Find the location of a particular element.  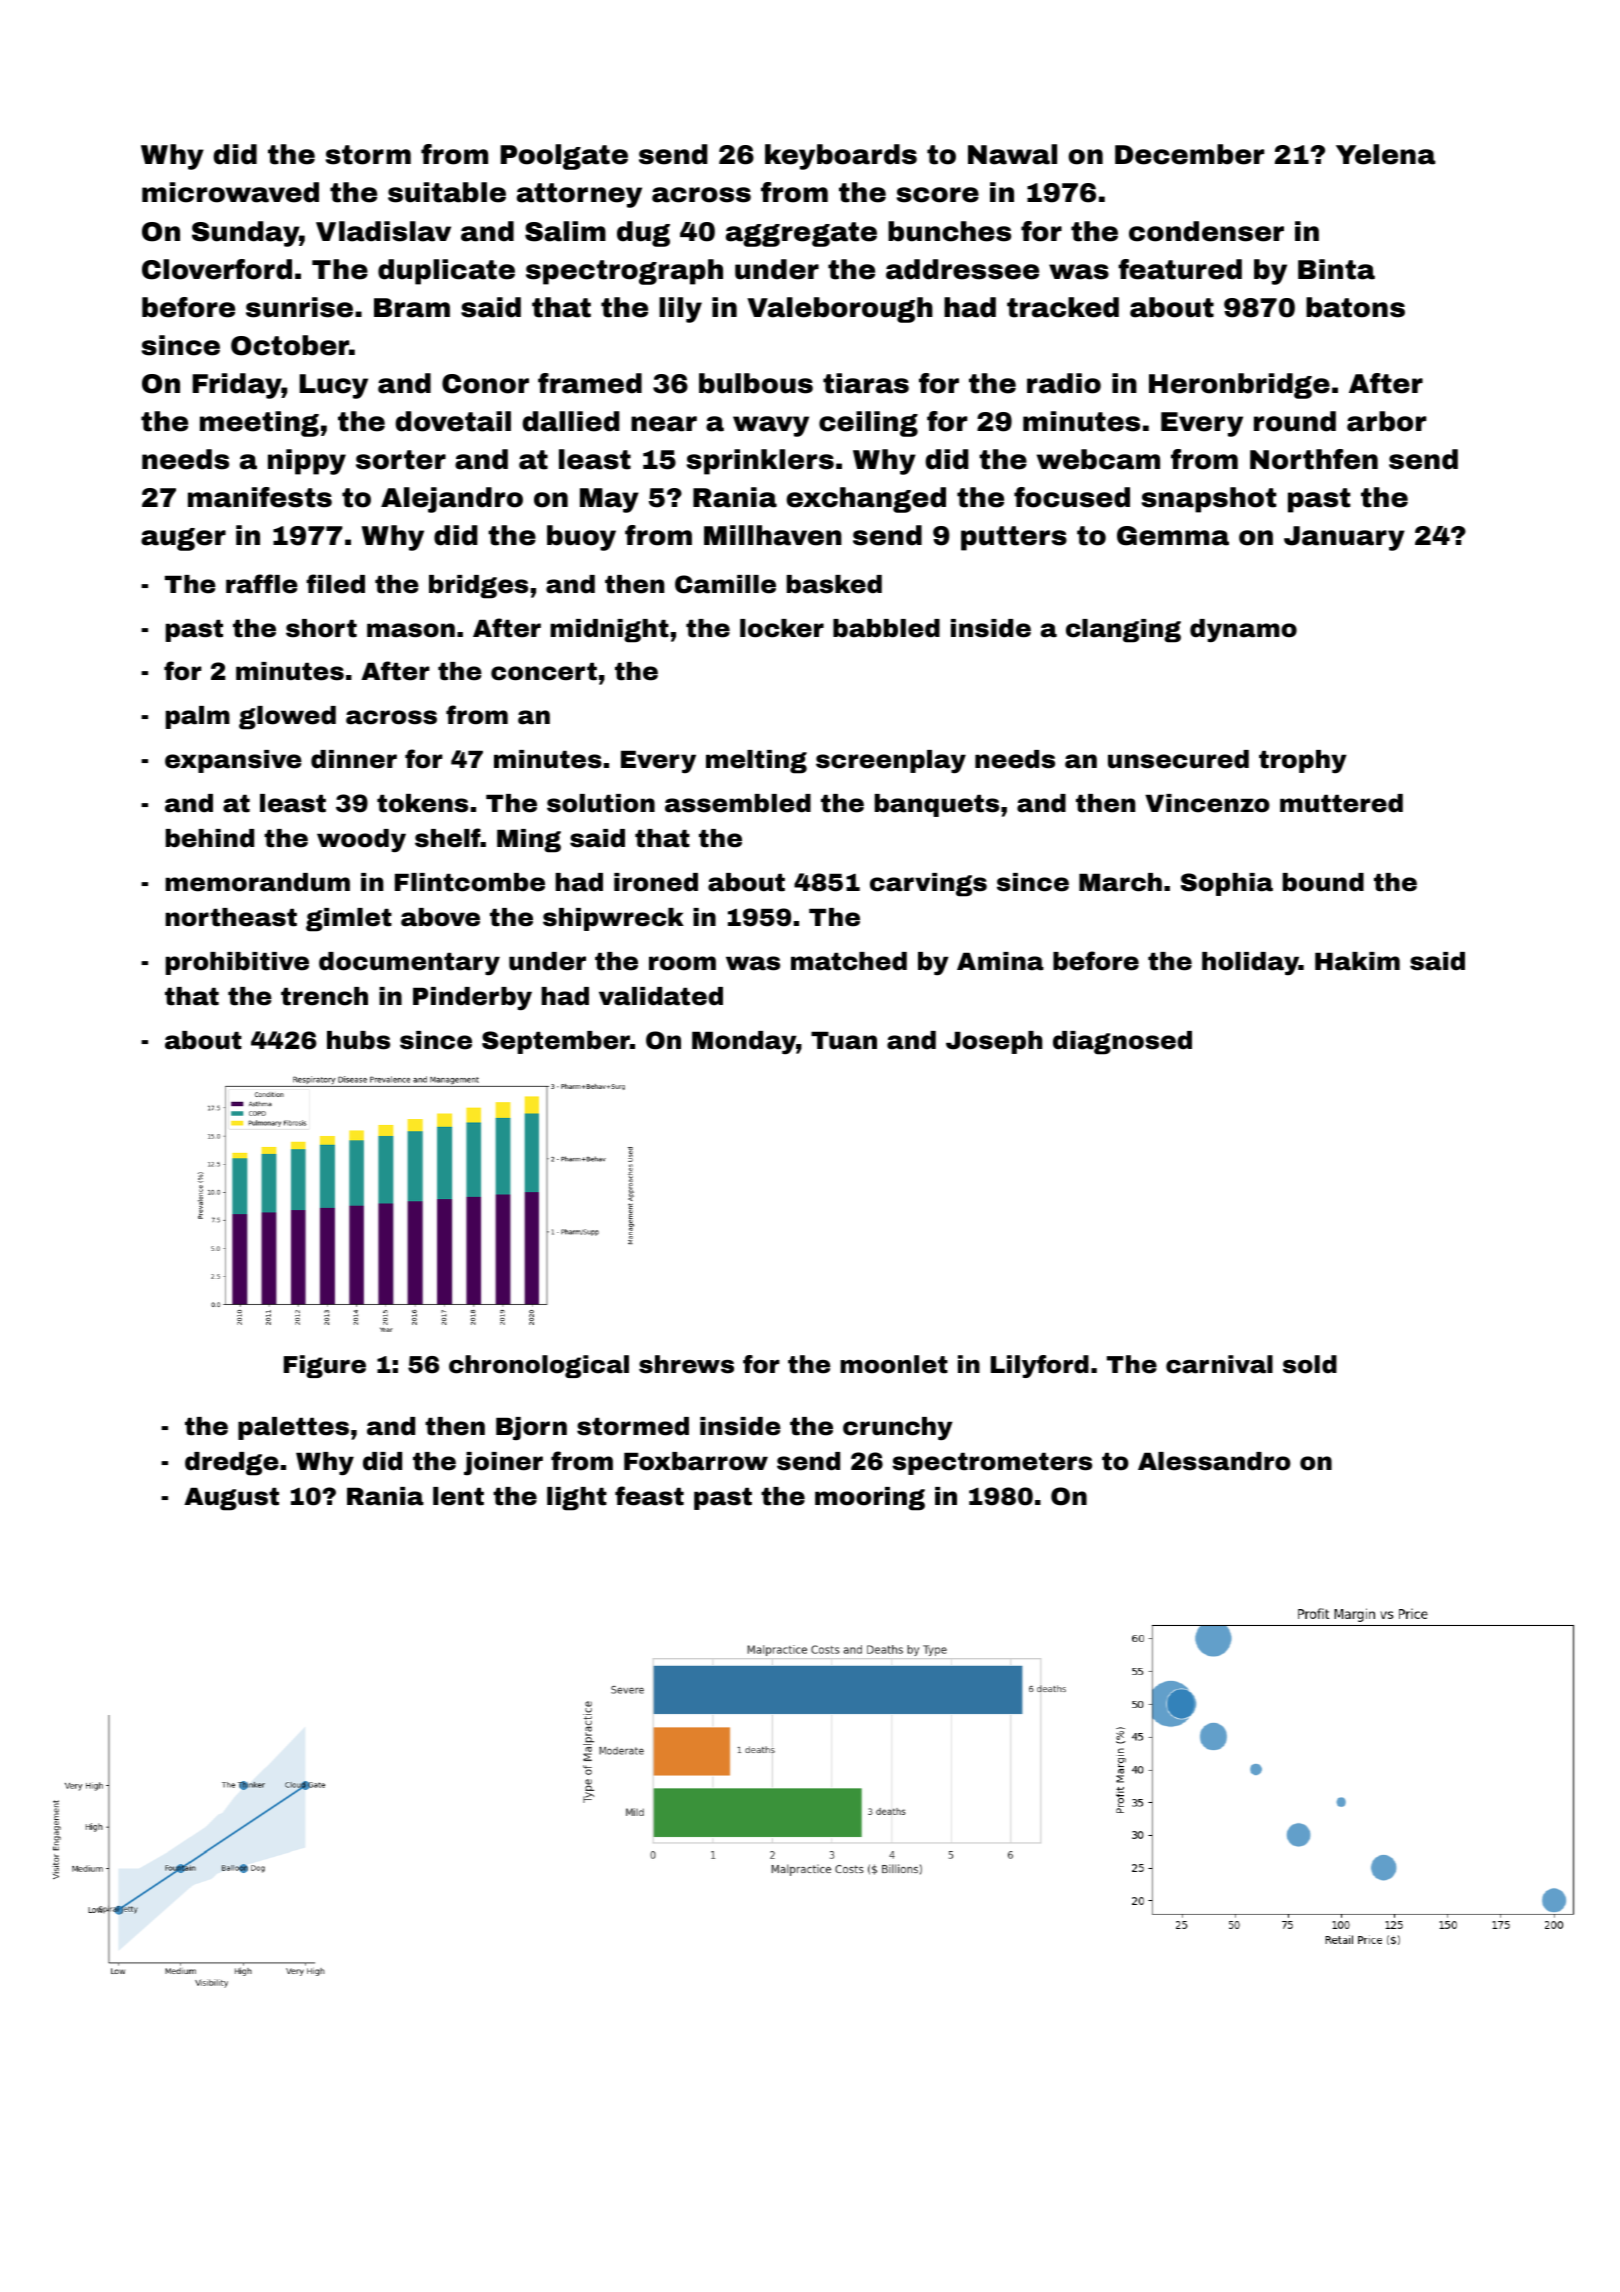

Alessandro is located at coordinates (1214, 1461).
